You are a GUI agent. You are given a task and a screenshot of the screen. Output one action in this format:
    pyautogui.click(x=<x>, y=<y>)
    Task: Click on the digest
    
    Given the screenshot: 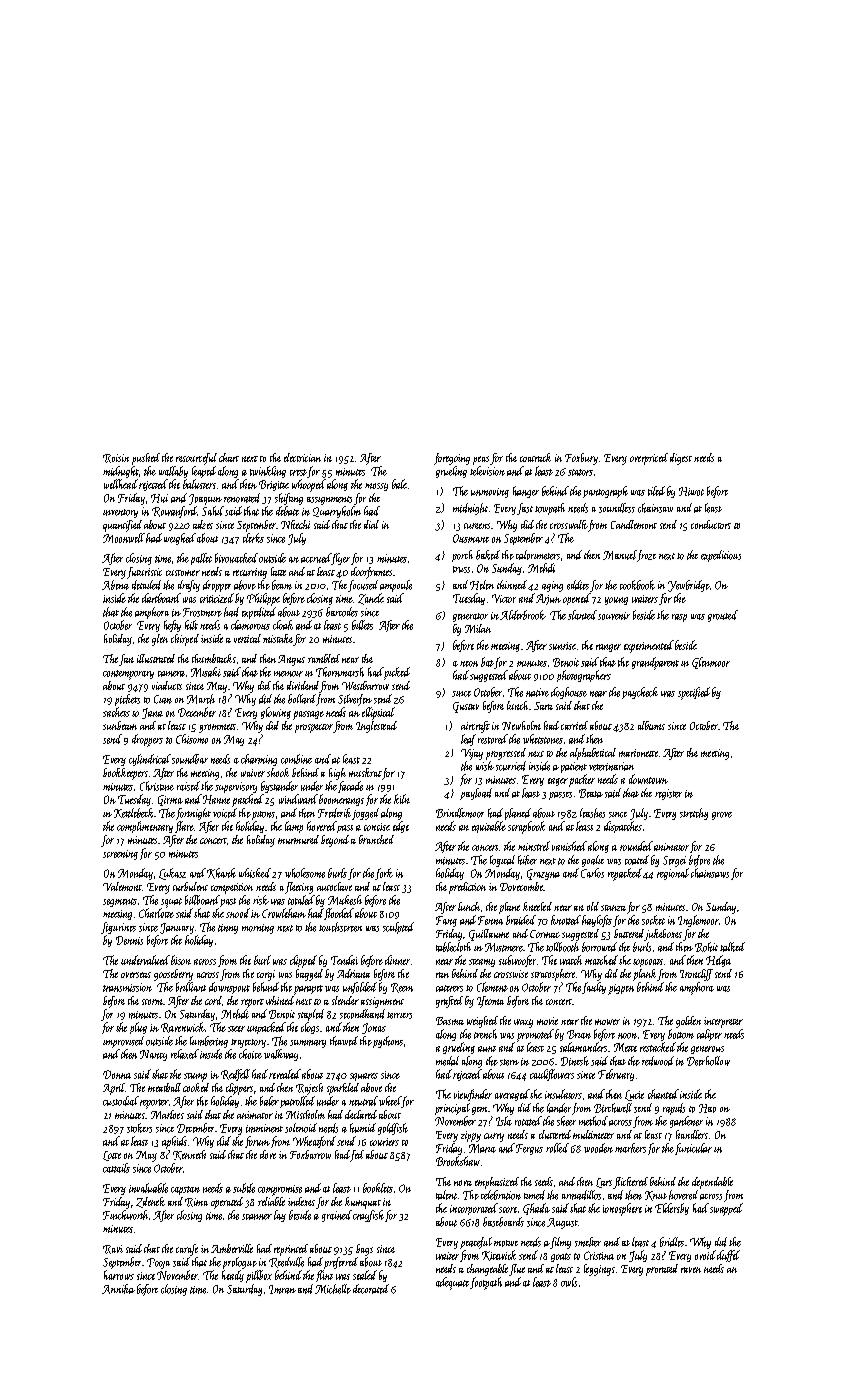 What is the action you would take?
    pyautogui.click(x=681, y=459)
